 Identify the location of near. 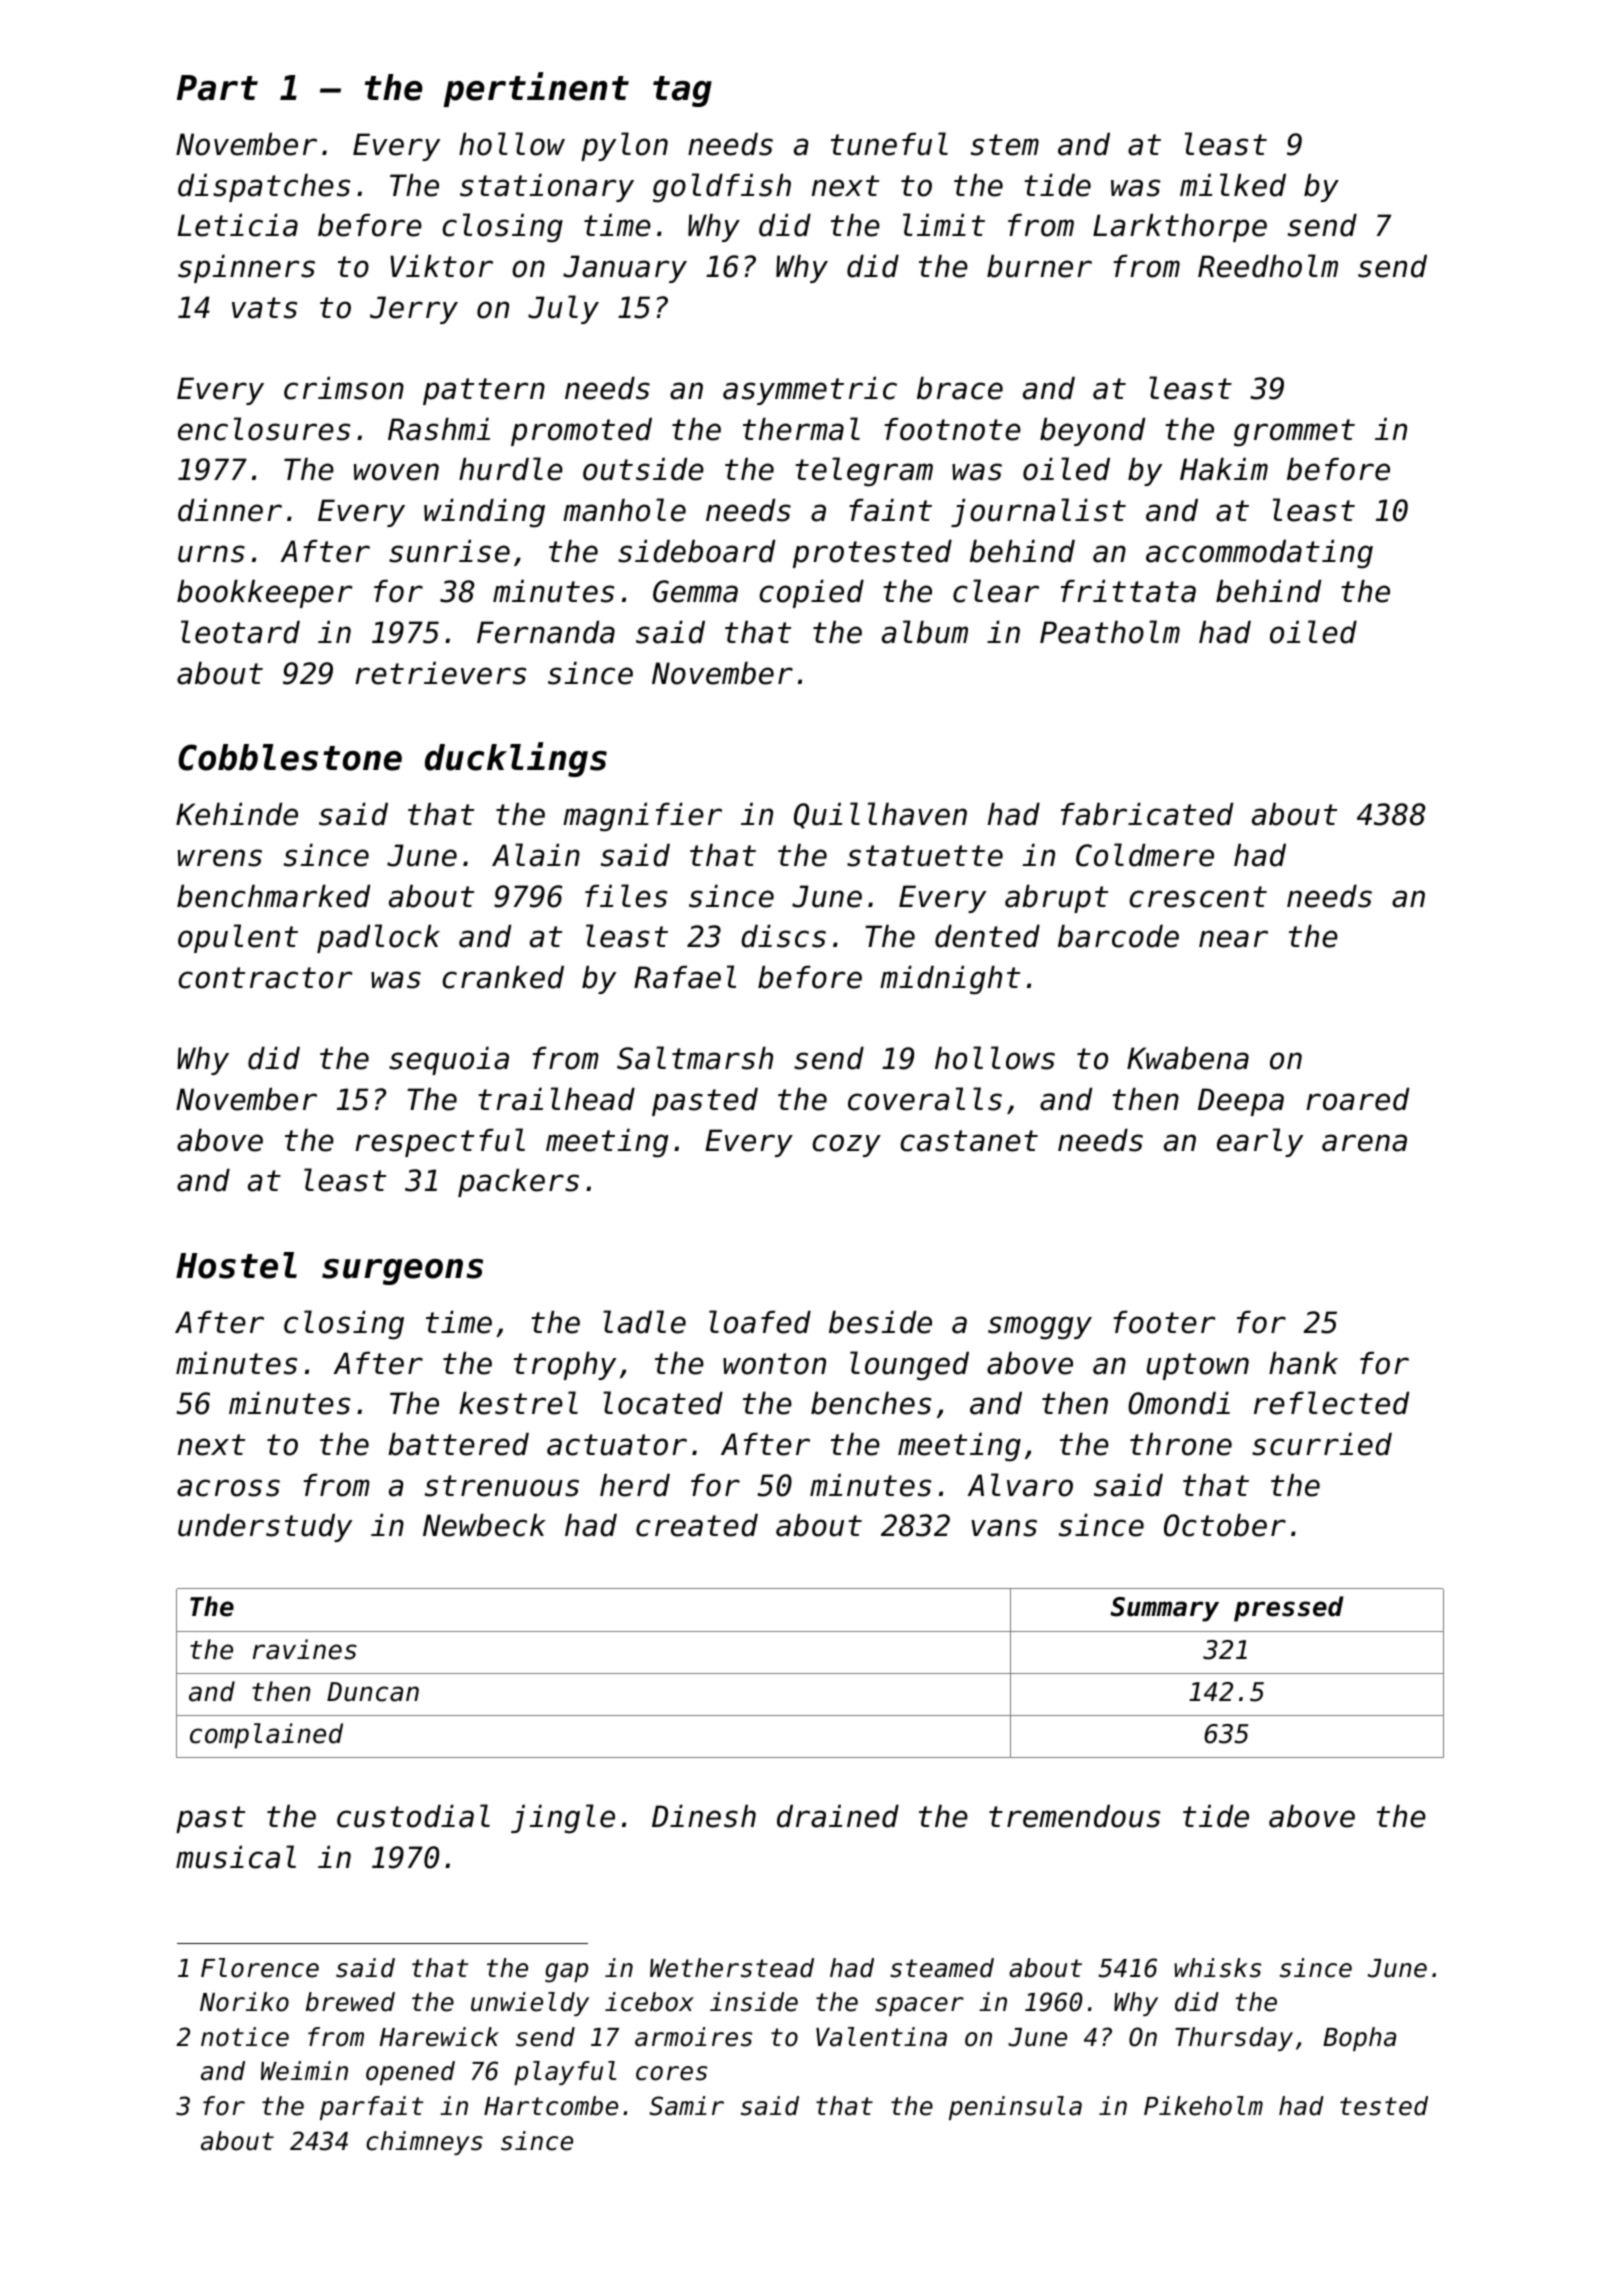
(1233, 939).
